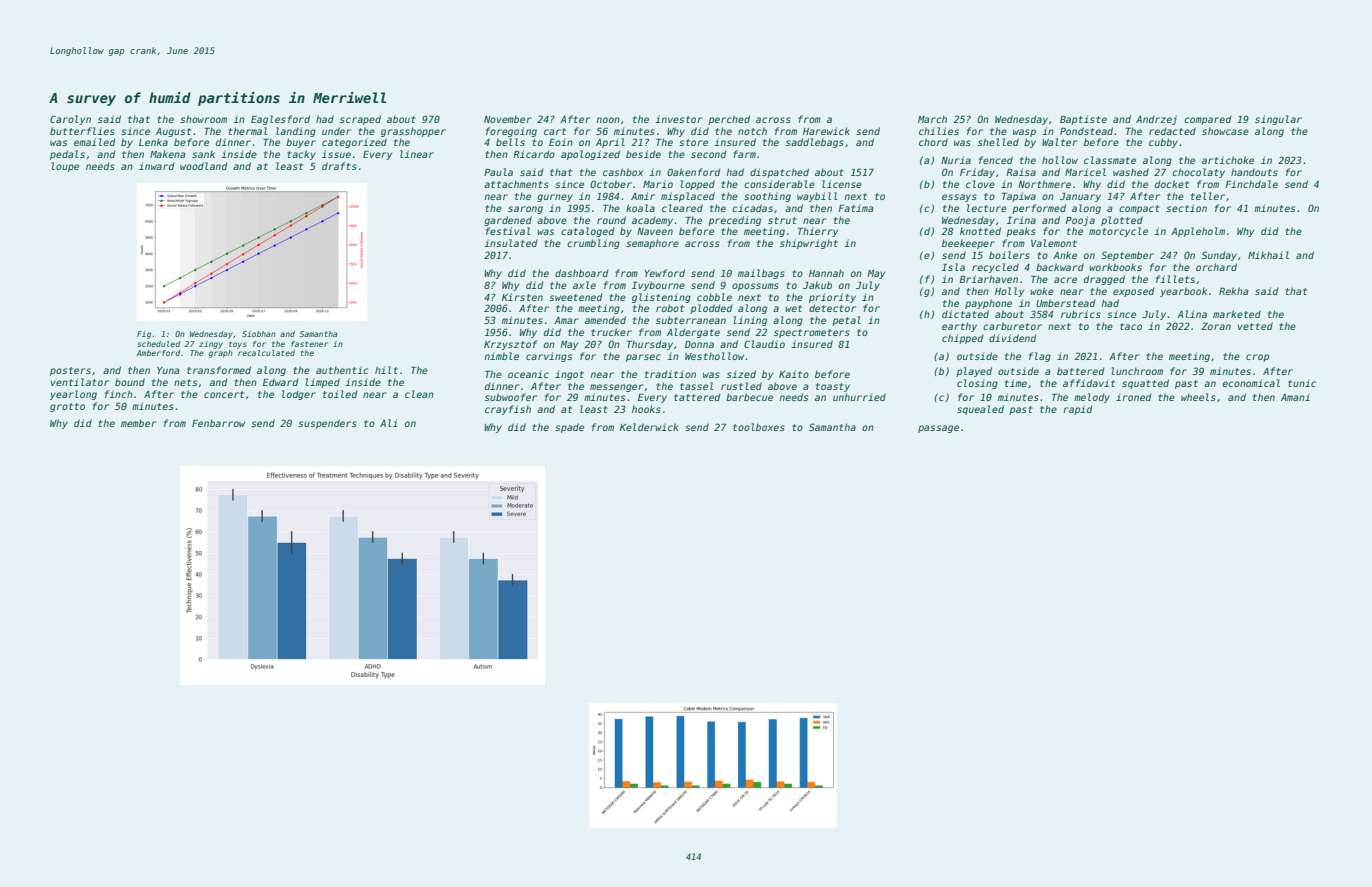 Image resolution: width=1372 pixels, height=887 pixels. Describe the element at coordinates (1228, 160) in the page. I see `artichoke` at that location.
